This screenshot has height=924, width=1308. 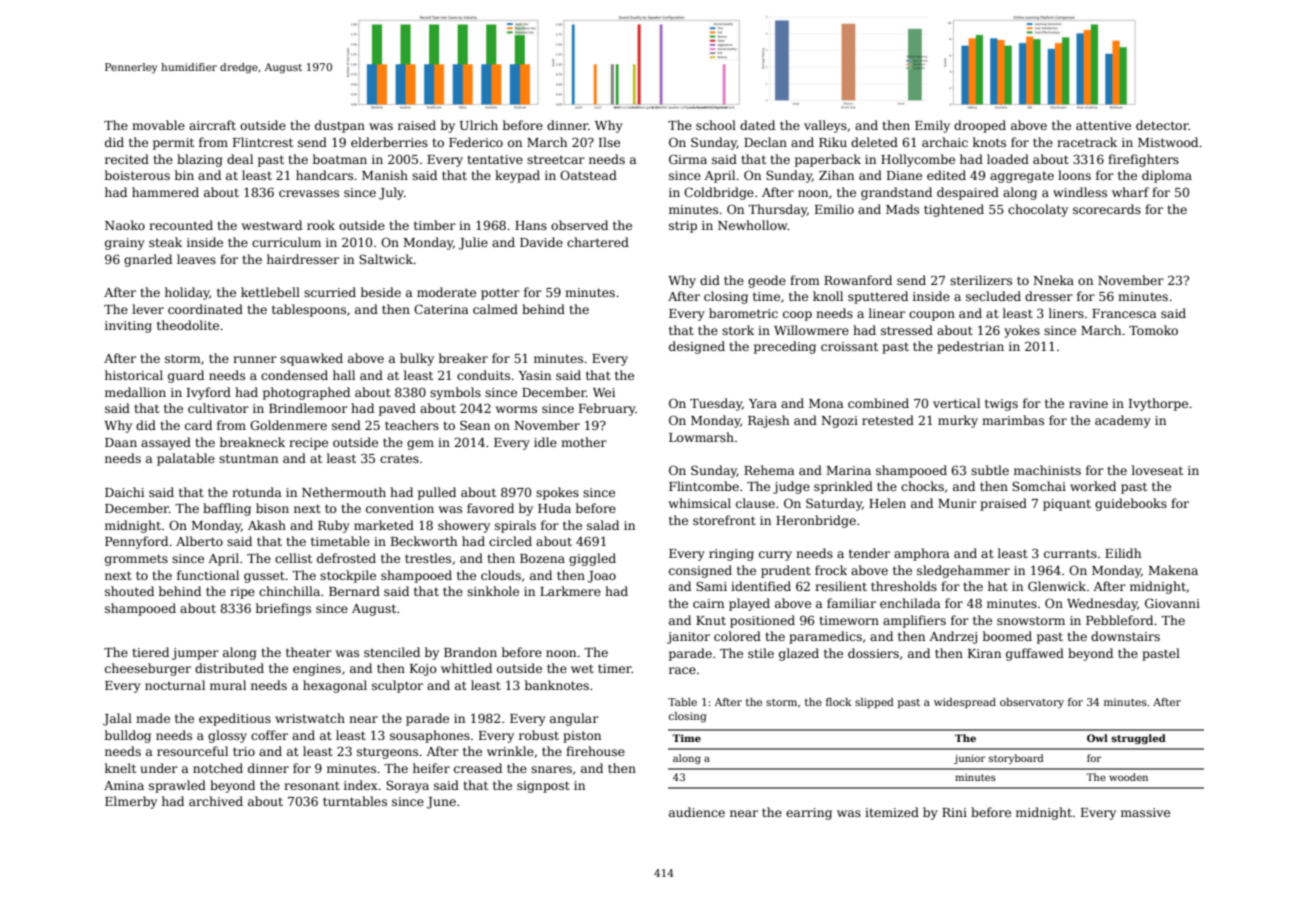 I want to click on itemized, so click(x=892, y=812).
